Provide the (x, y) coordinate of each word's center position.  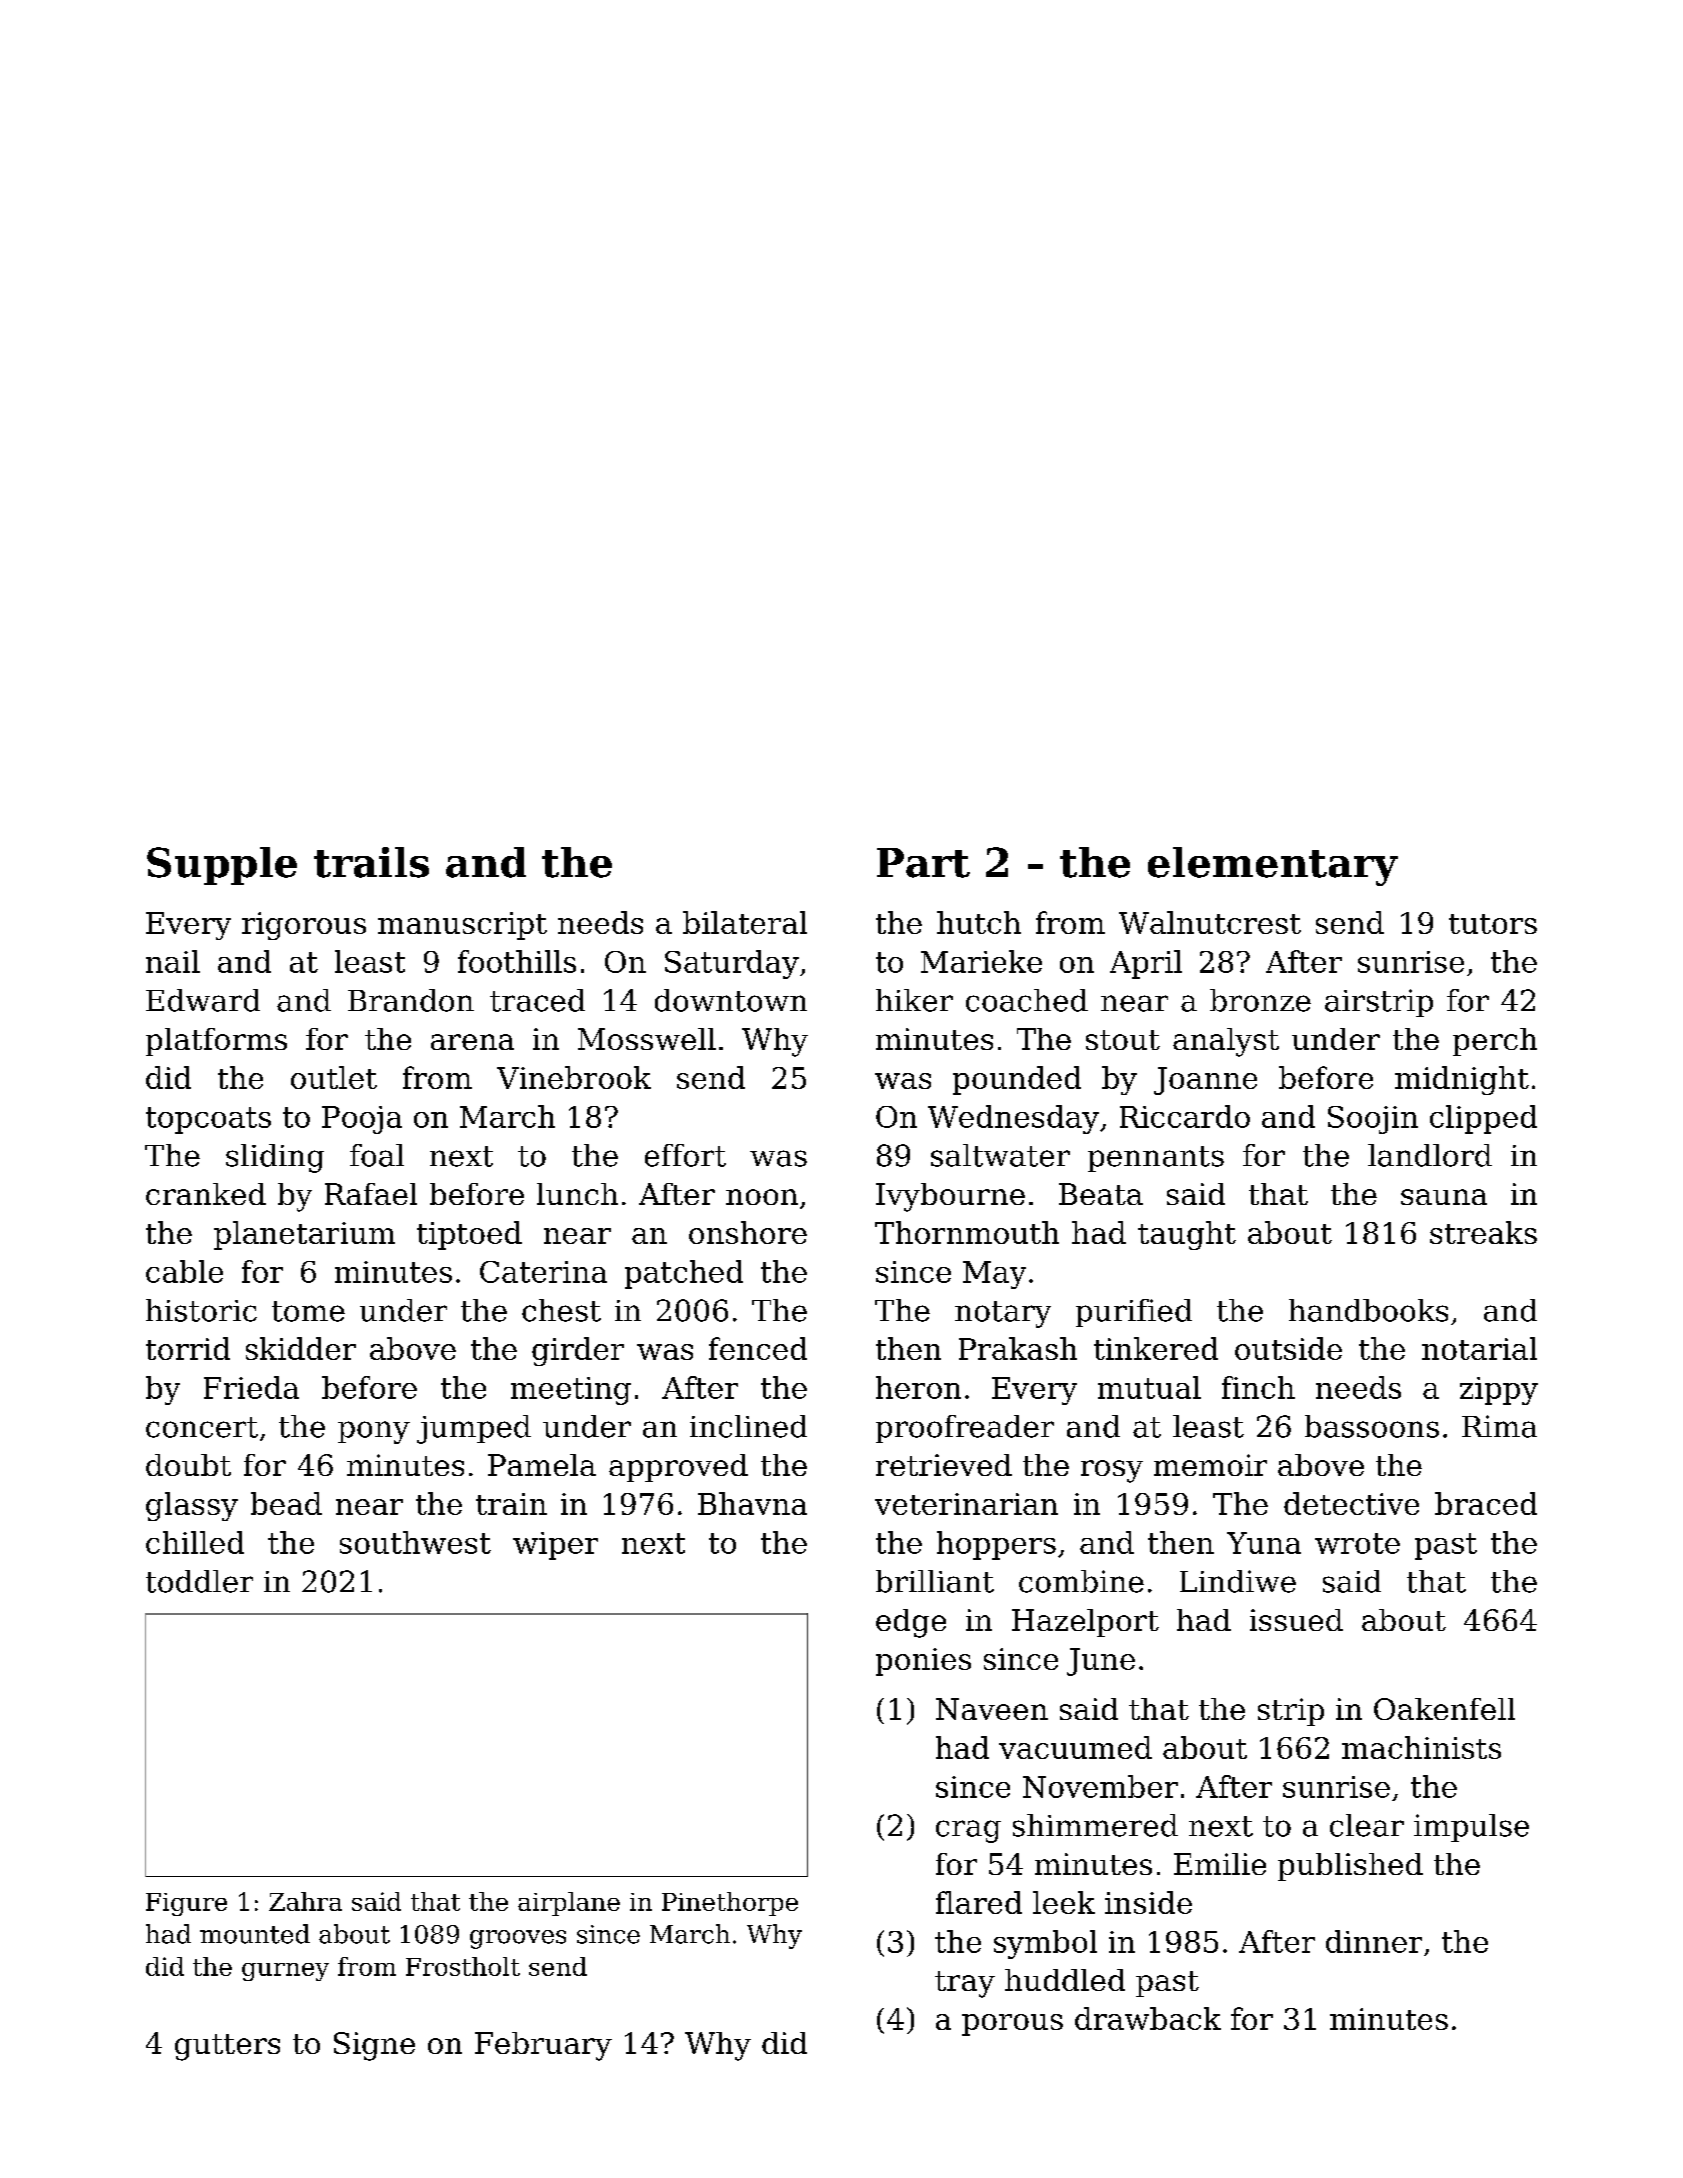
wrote (1357, 1543)
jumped (474, 1429)
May (994, 1275)
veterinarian (966, 1504)
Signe (374, 2046)
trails (371, 862)
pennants (1156, 1159)
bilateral (745, 922)
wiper (555, 1546)
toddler (199, 1581)
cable (184, 1271)
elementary (1273, 866)
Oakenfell (1444, 1709)
